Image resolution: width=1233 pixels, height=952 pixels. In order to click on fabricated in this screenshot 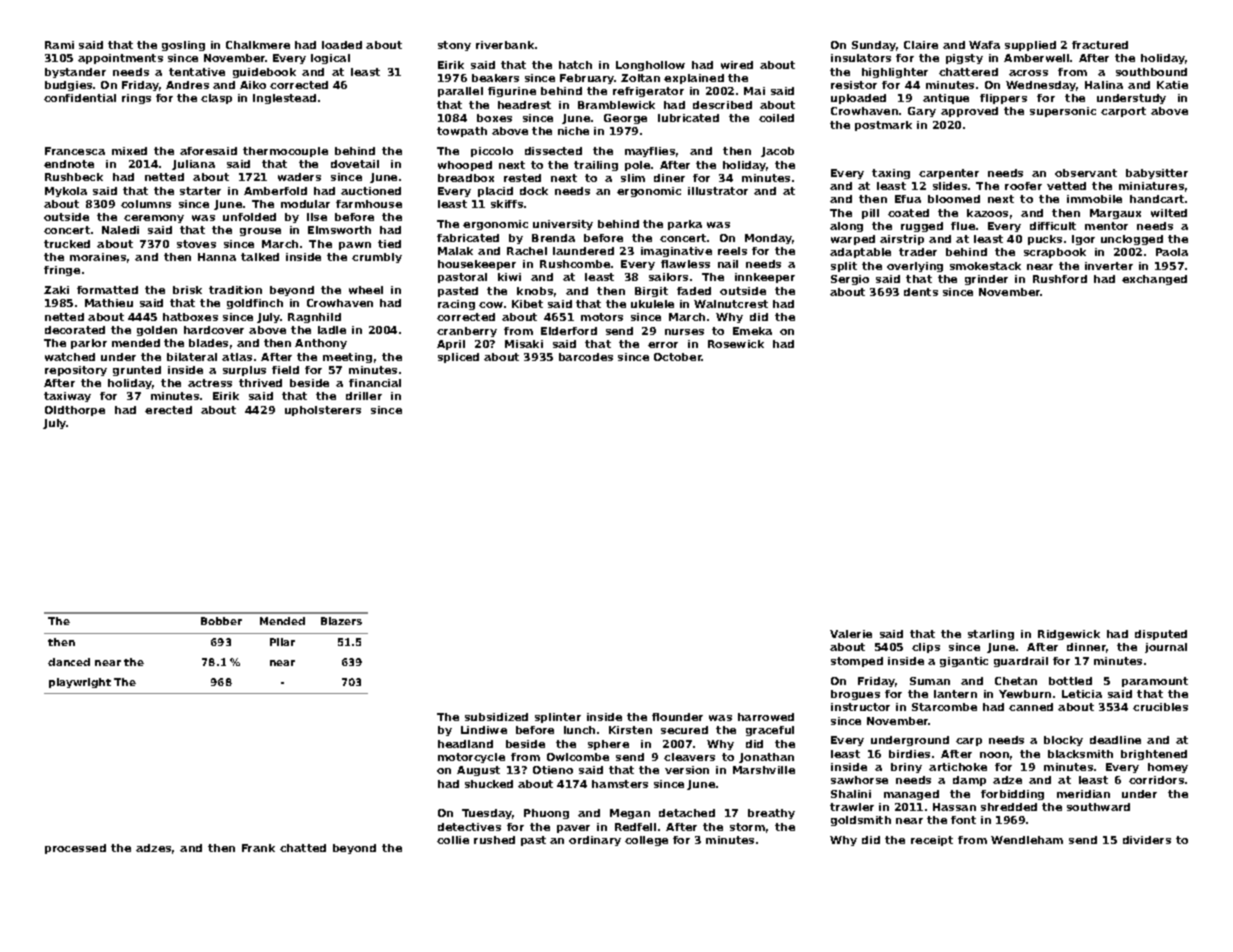, I will do `click(468, 238)`.
